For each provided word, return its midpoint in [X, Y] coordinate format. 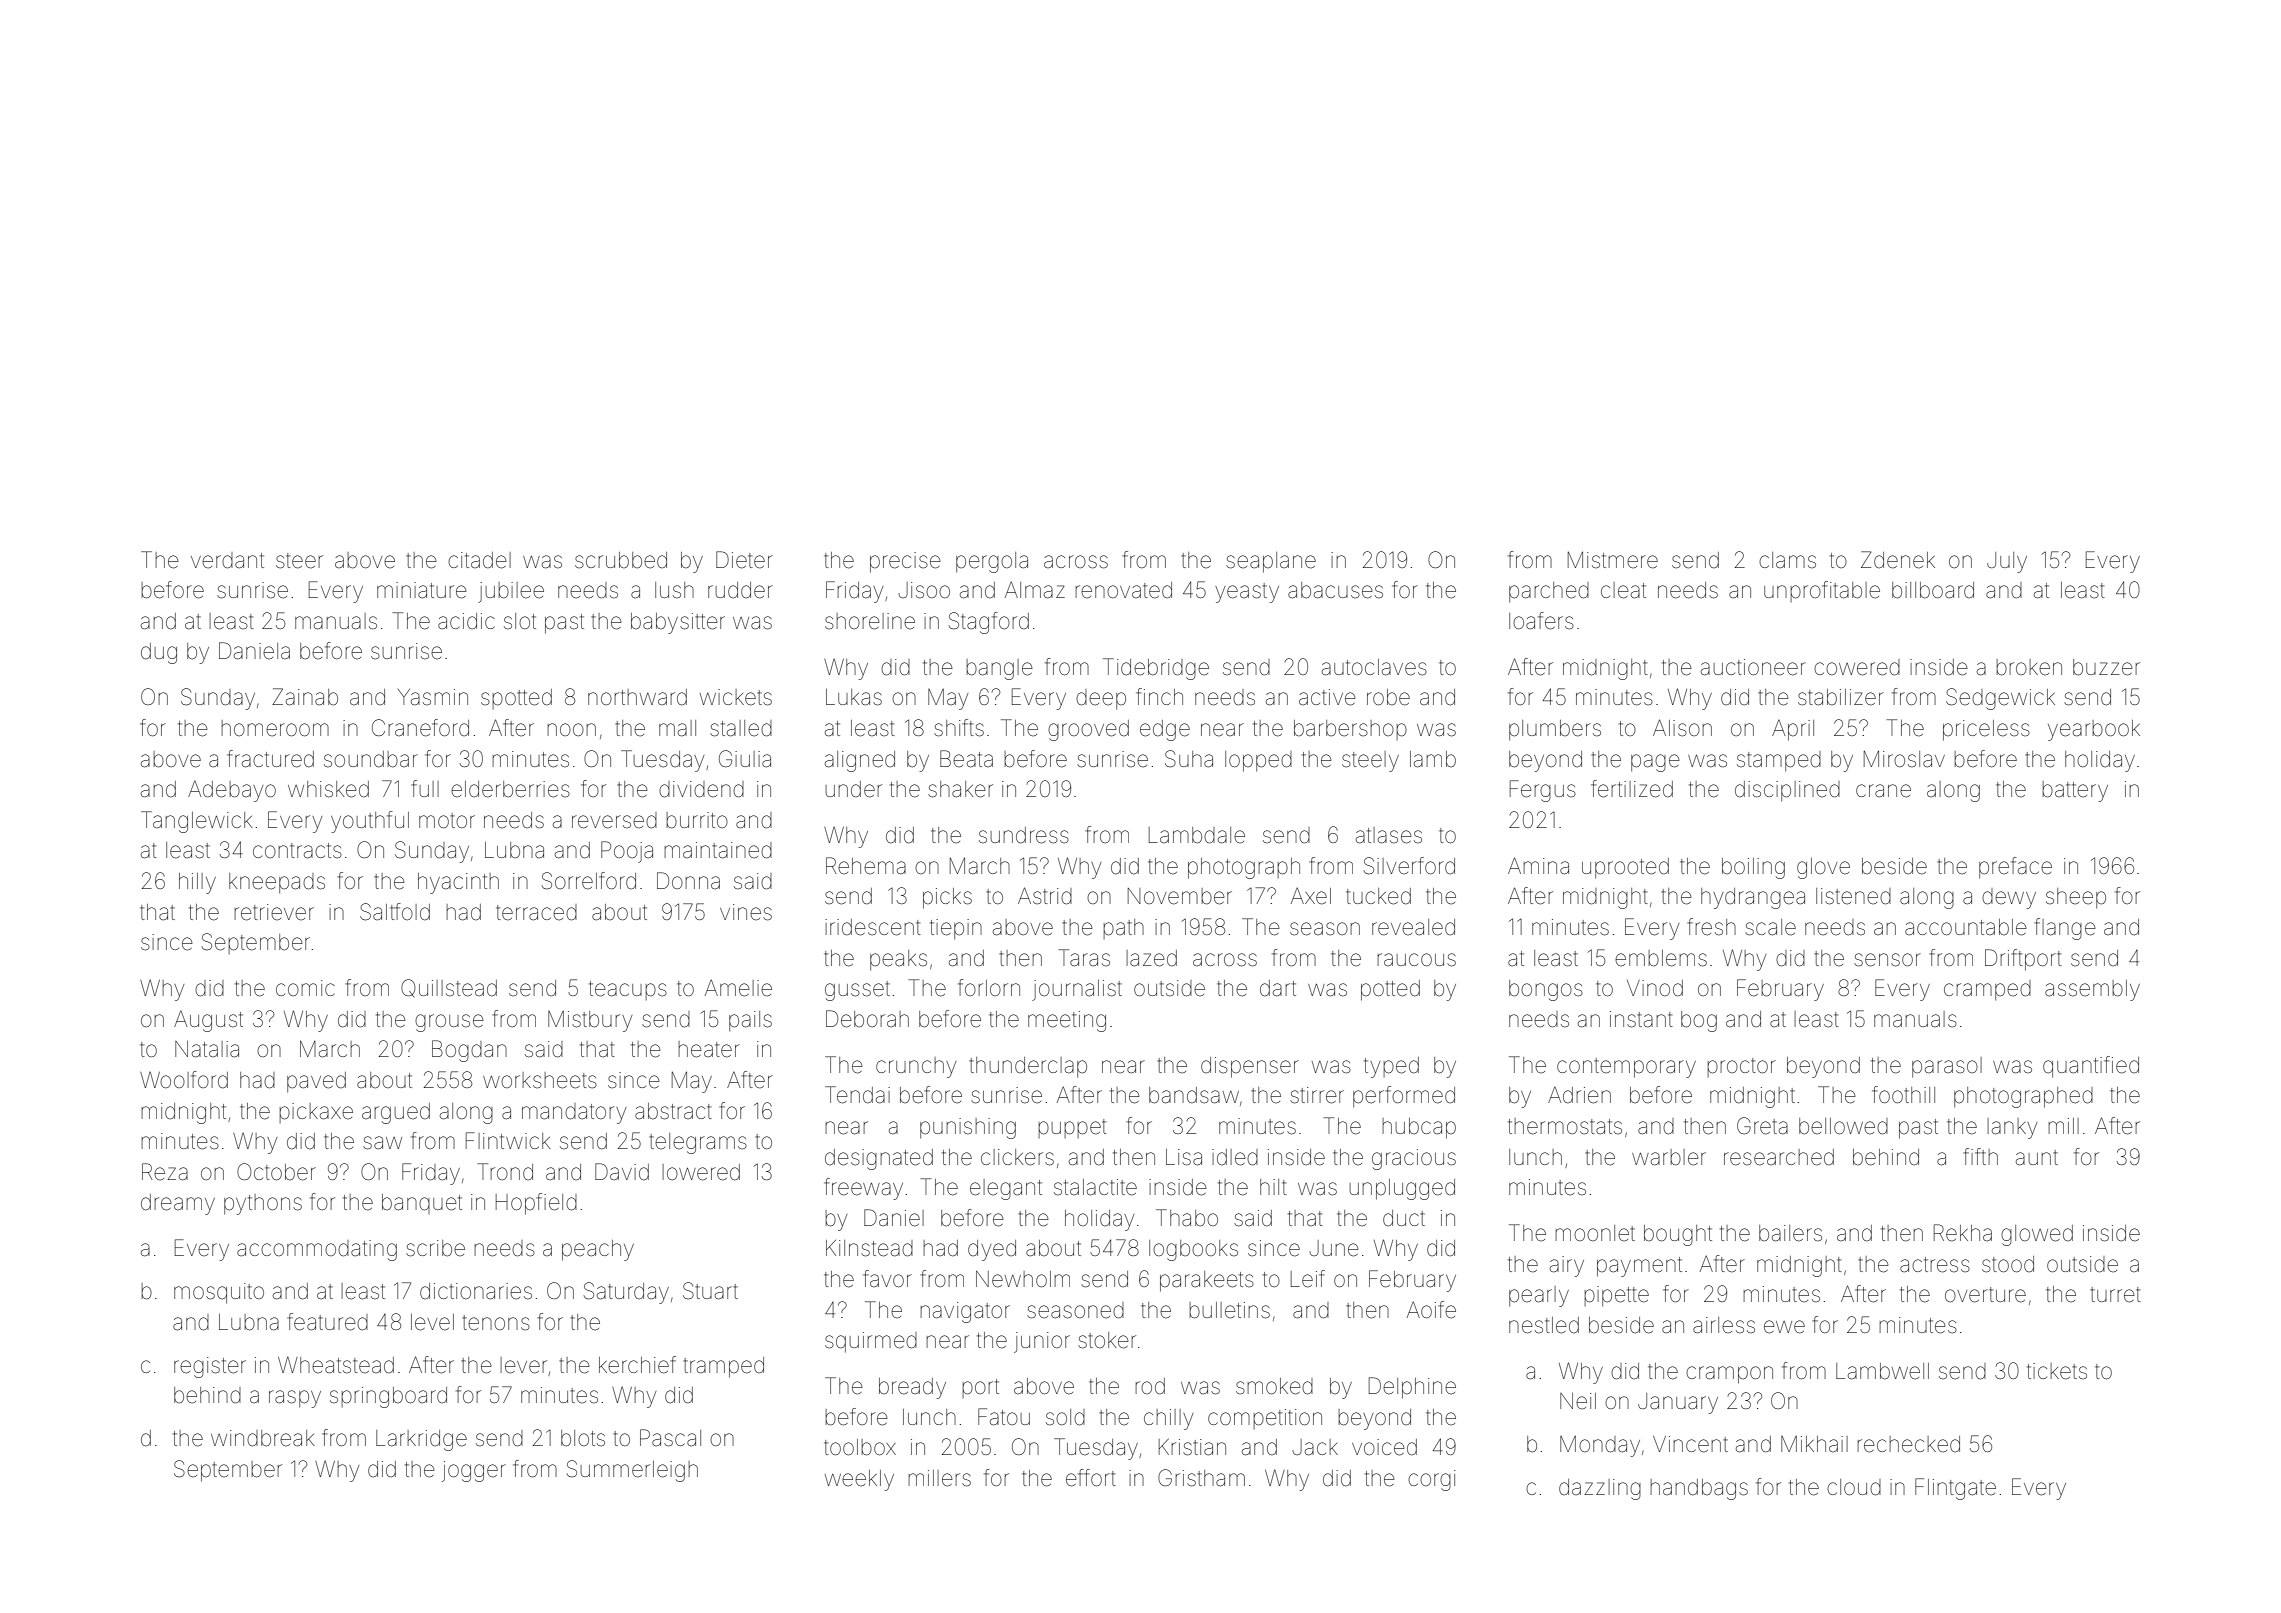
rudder [740, 590]
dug [159, 653]
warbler [1669, 1157]
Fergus [1543, 791]
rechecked [1908, 1444]
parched [1549, 592]
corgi [1431, 1480]
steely [1370, 761]
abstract [673, 1111]
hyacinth [458, 883]
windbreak [262, 1438]
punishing [968, 1128]
